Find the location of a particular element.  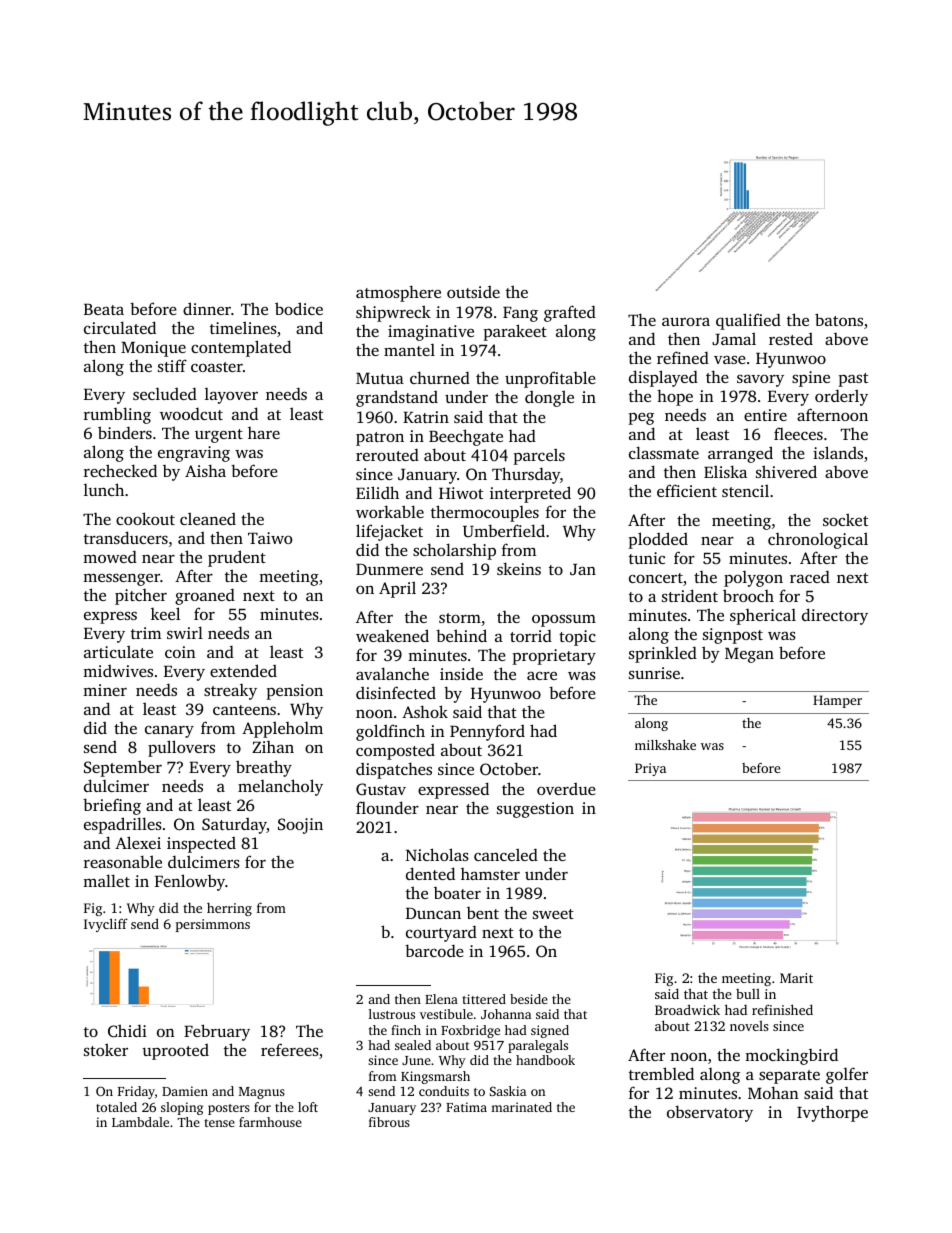

suggestion is located at coordinates (535, 810).
